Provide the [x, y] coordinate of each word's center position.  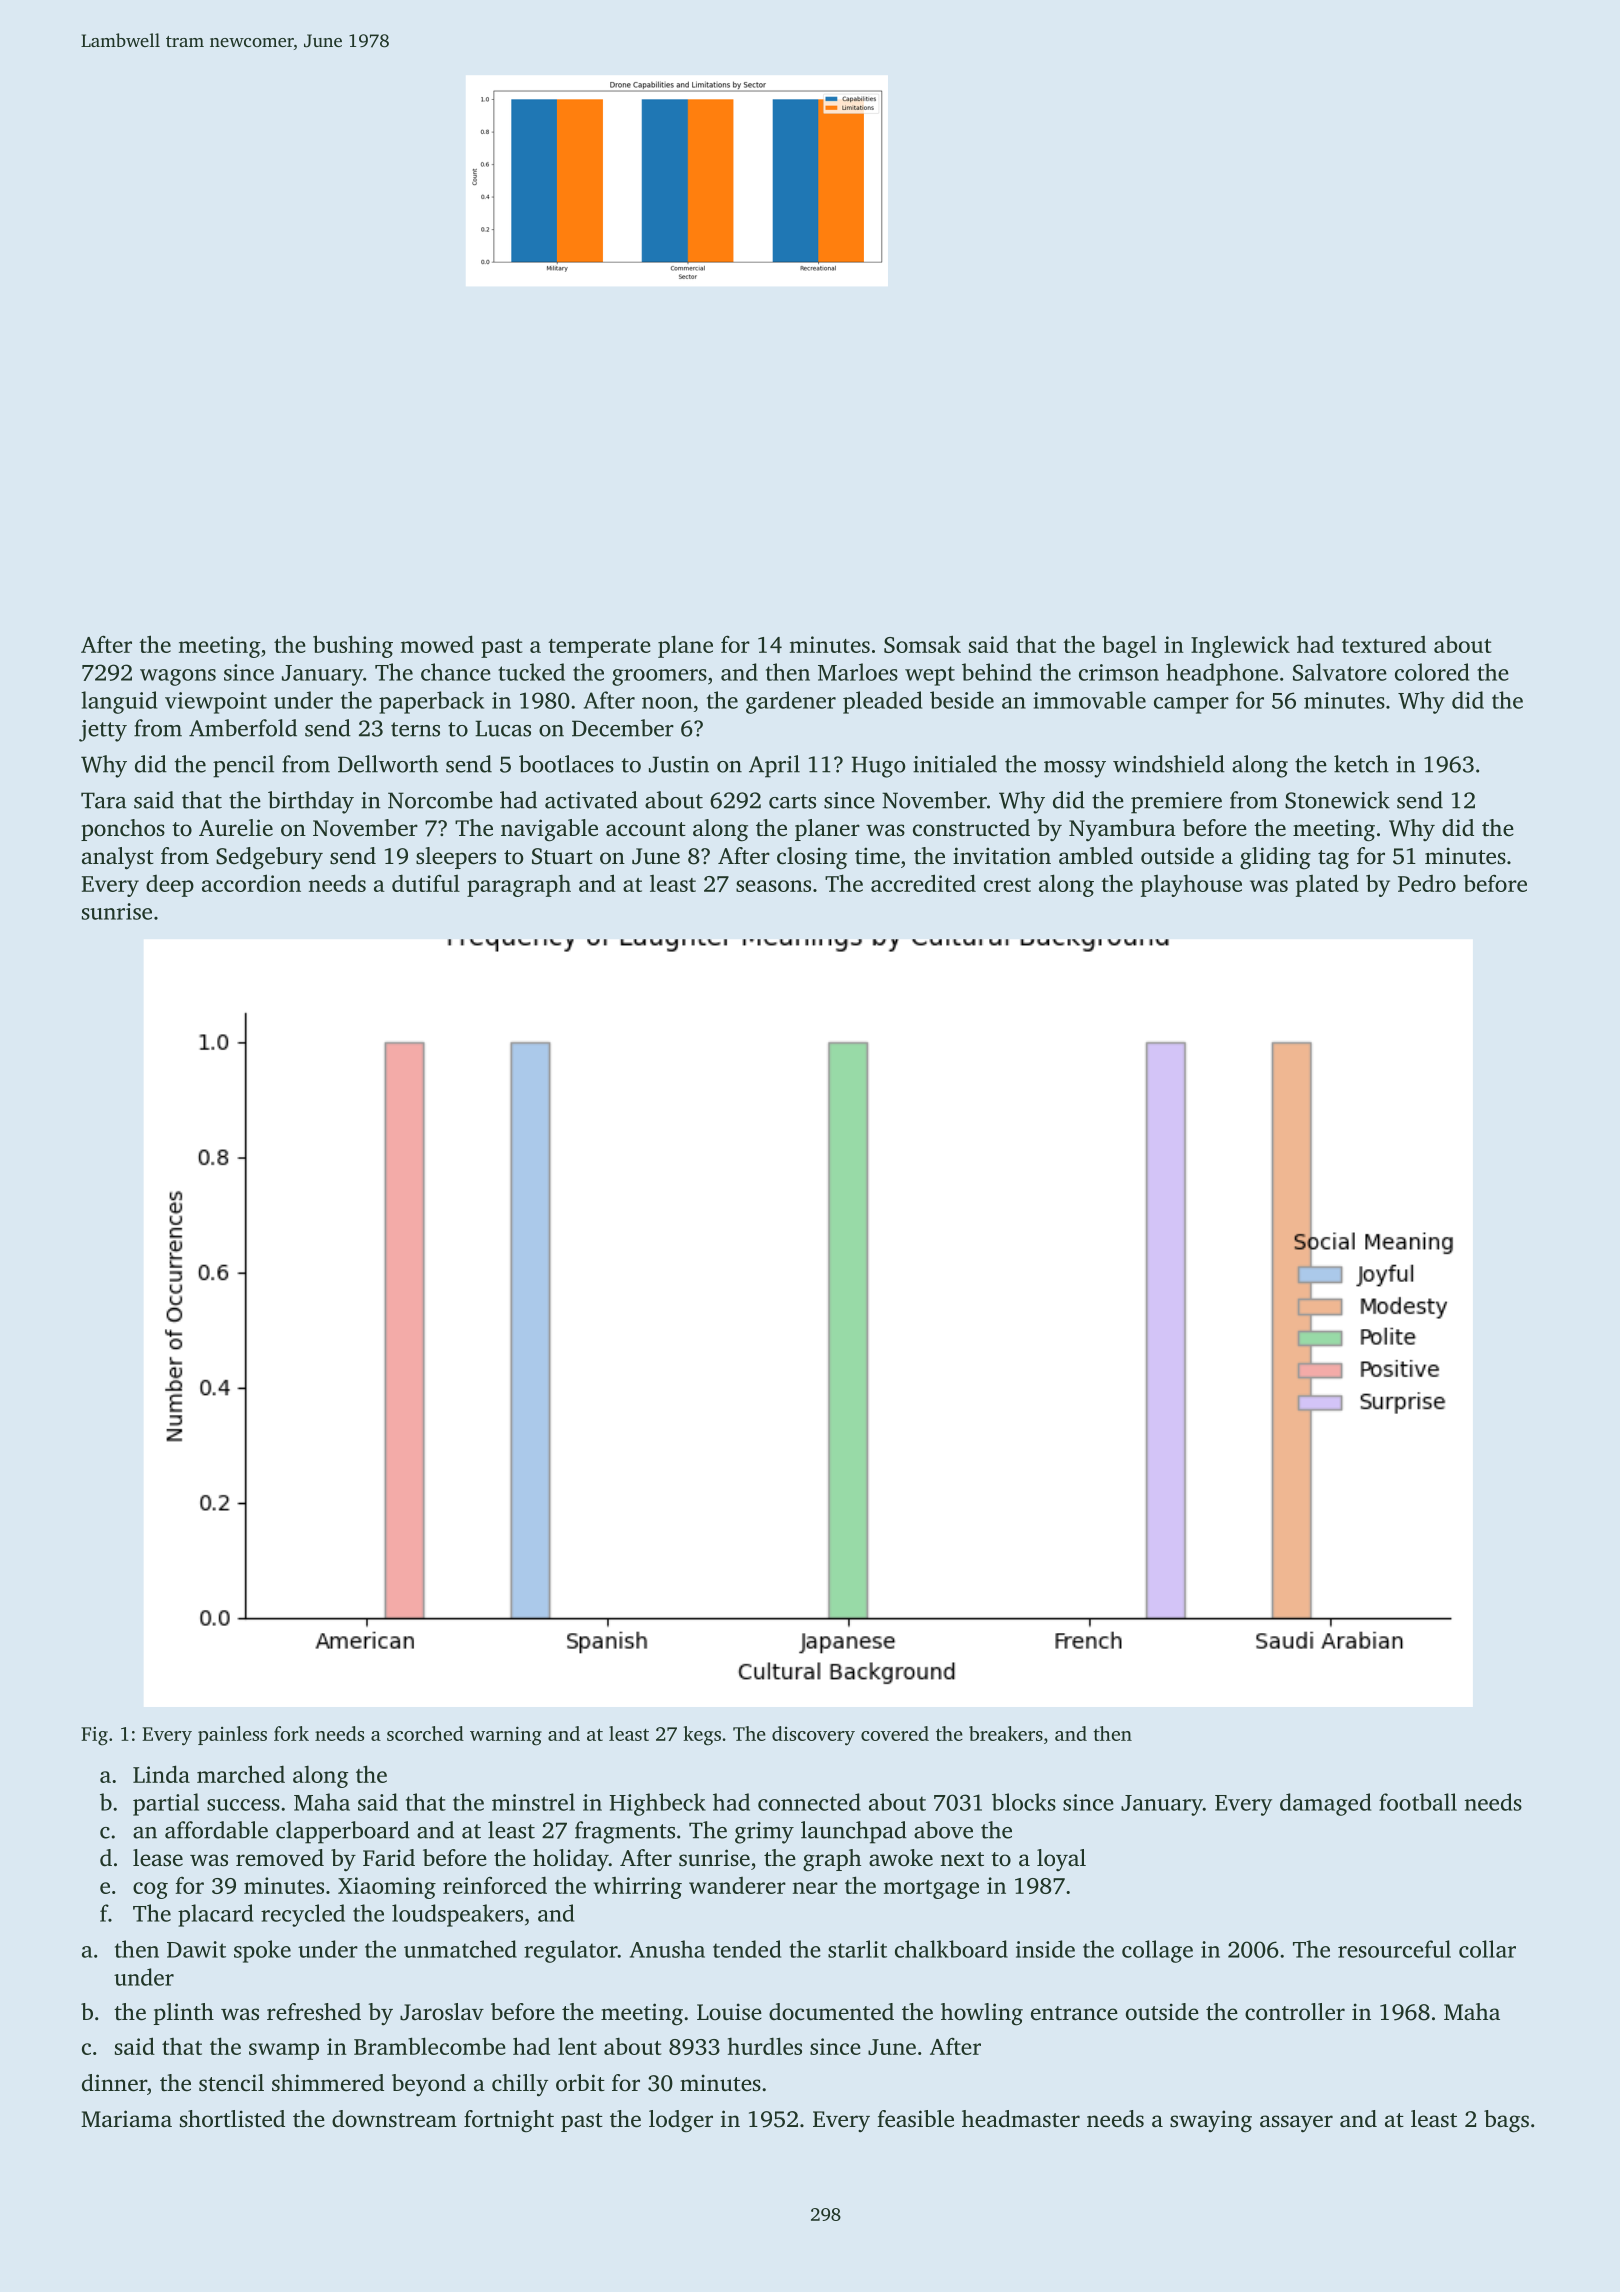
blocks [1024, 1802]
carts [792, 801]
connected [809, 1802]
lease [158, 1858]
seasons [773, 886]
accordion [251, 883]
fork [291, 1733]
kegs [702, 1736]
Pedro [1427, 883]
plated [1327, 885]
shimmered [328, 2083]
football [1418, 1802]
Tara [103, 800]
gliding [1275, 858]
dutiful [426, 883]
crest [1007, 885]
